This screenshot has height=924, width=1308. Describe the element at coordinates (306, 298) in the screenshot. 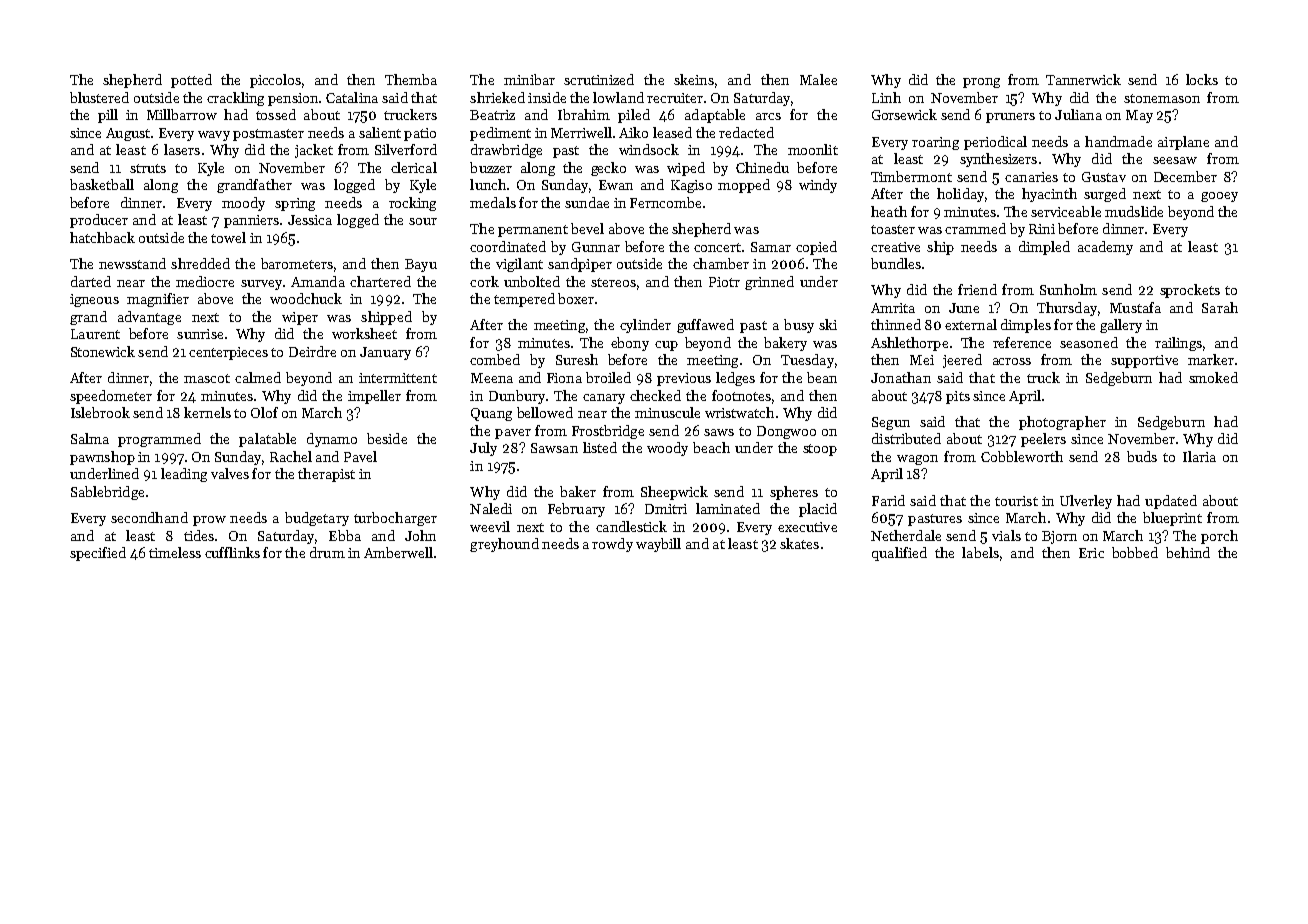

I see `woodchuck` at that location.
